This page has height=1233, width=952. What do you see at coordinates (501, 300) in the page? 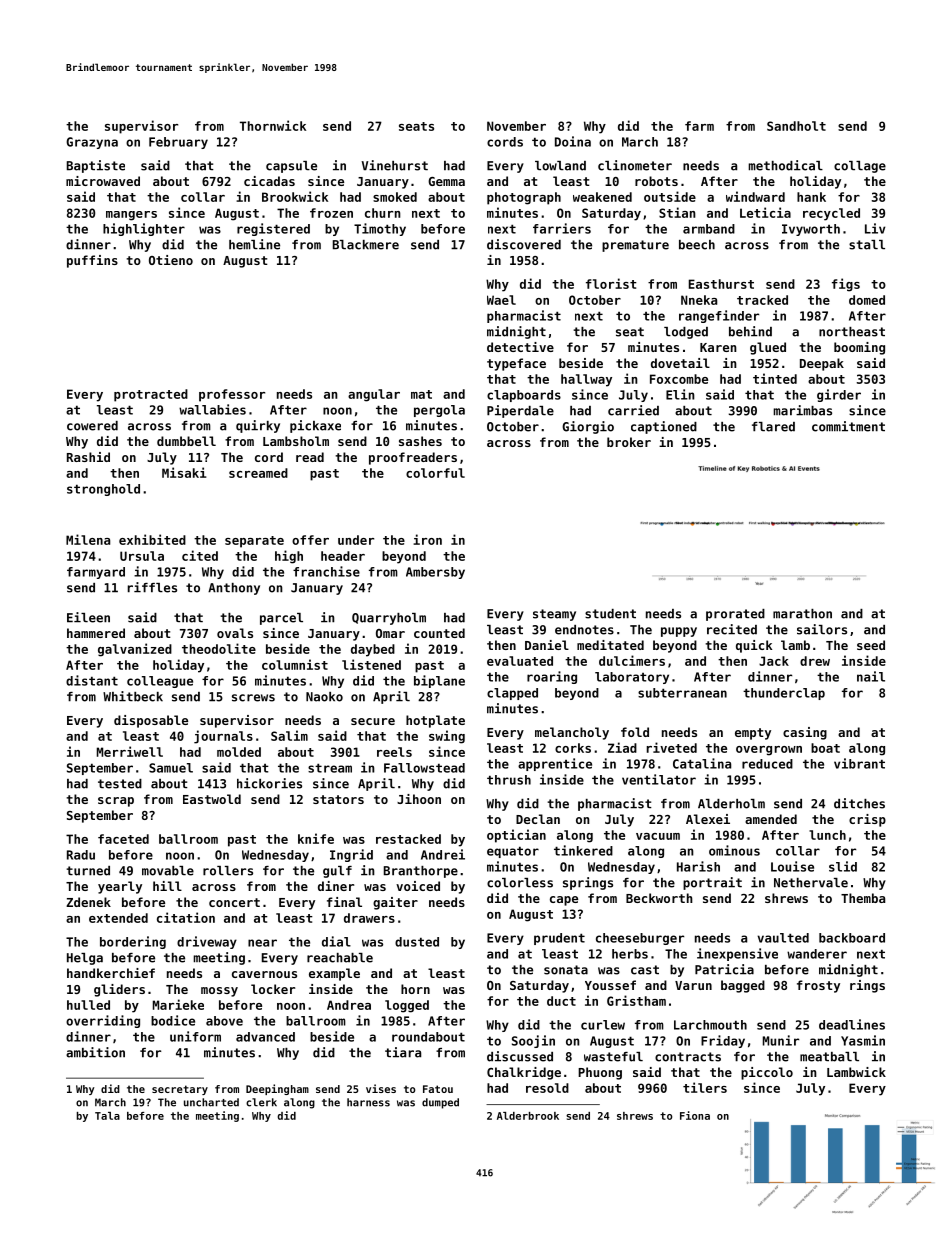
I see `Wael` at bounding box center [501, 300].
